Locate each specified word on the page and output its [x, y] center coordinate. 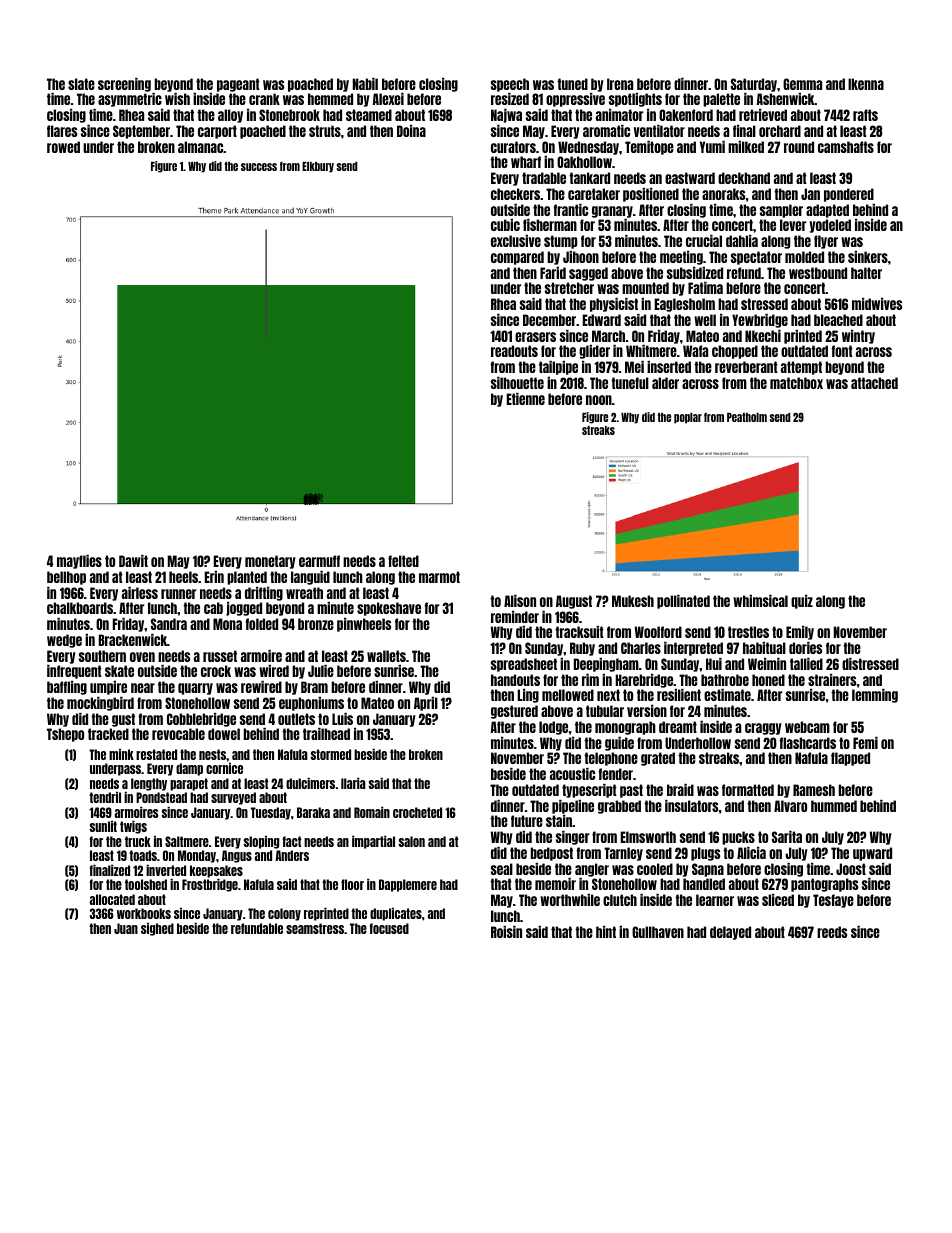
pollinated [683, 602]
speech [510, 85]
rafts [865, 115]
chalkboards [80, 608]
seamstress [315, 928]
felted [403, 561]
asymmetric [130, 100]
